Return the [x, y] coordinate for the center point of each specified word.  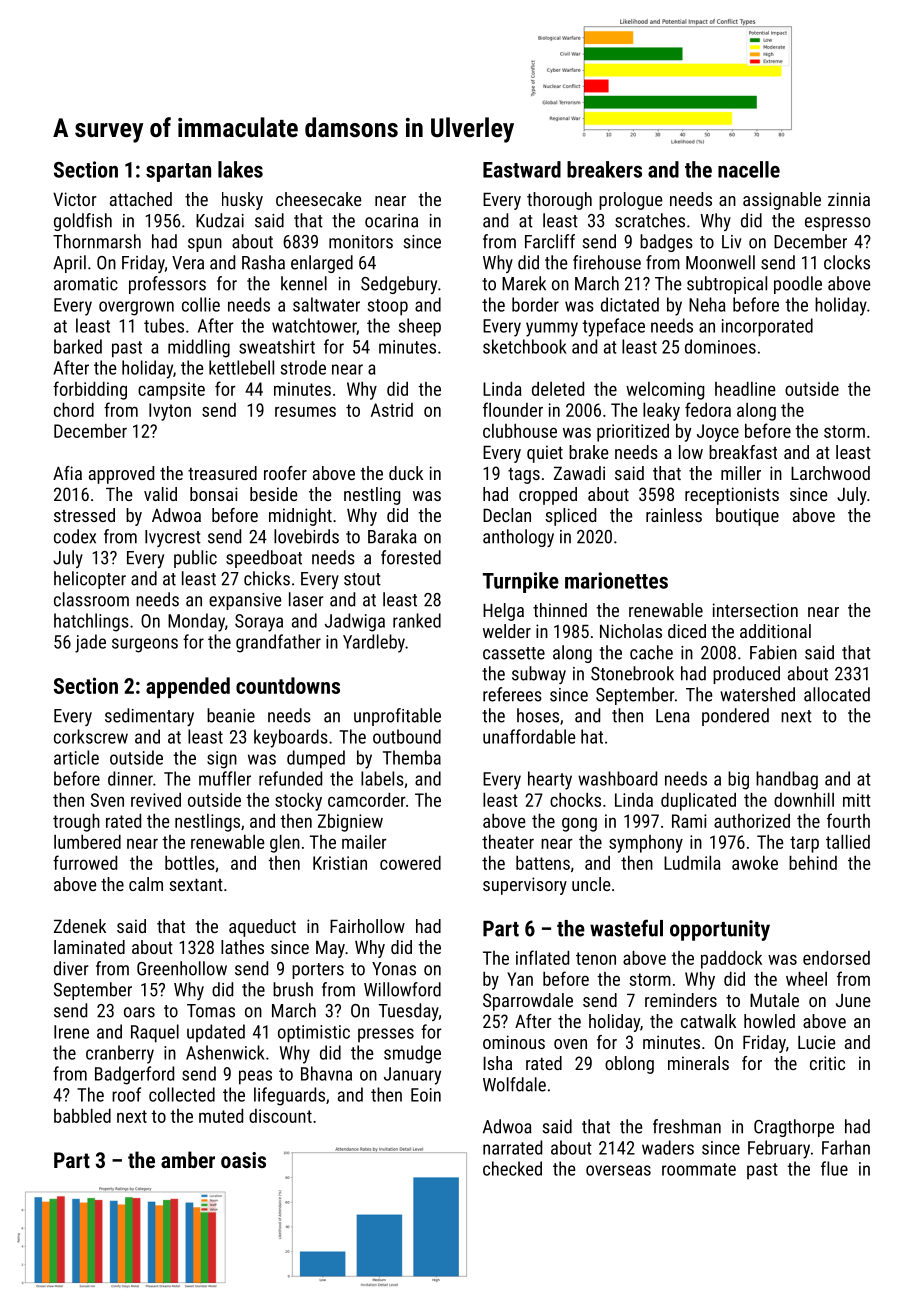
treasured [222, 473]
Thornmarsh [97, 241]
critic [827, 1063]
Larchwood [830, 473]
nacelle [749, 169]
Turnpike [521, 582]
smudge [412, 1054]
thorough [559, 201]
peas [255, 1077]
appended [188, 687]
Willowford [402, 989]
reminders [681, 1000]
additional [775, 631]
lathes [242, 947]
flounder [513, 409]
